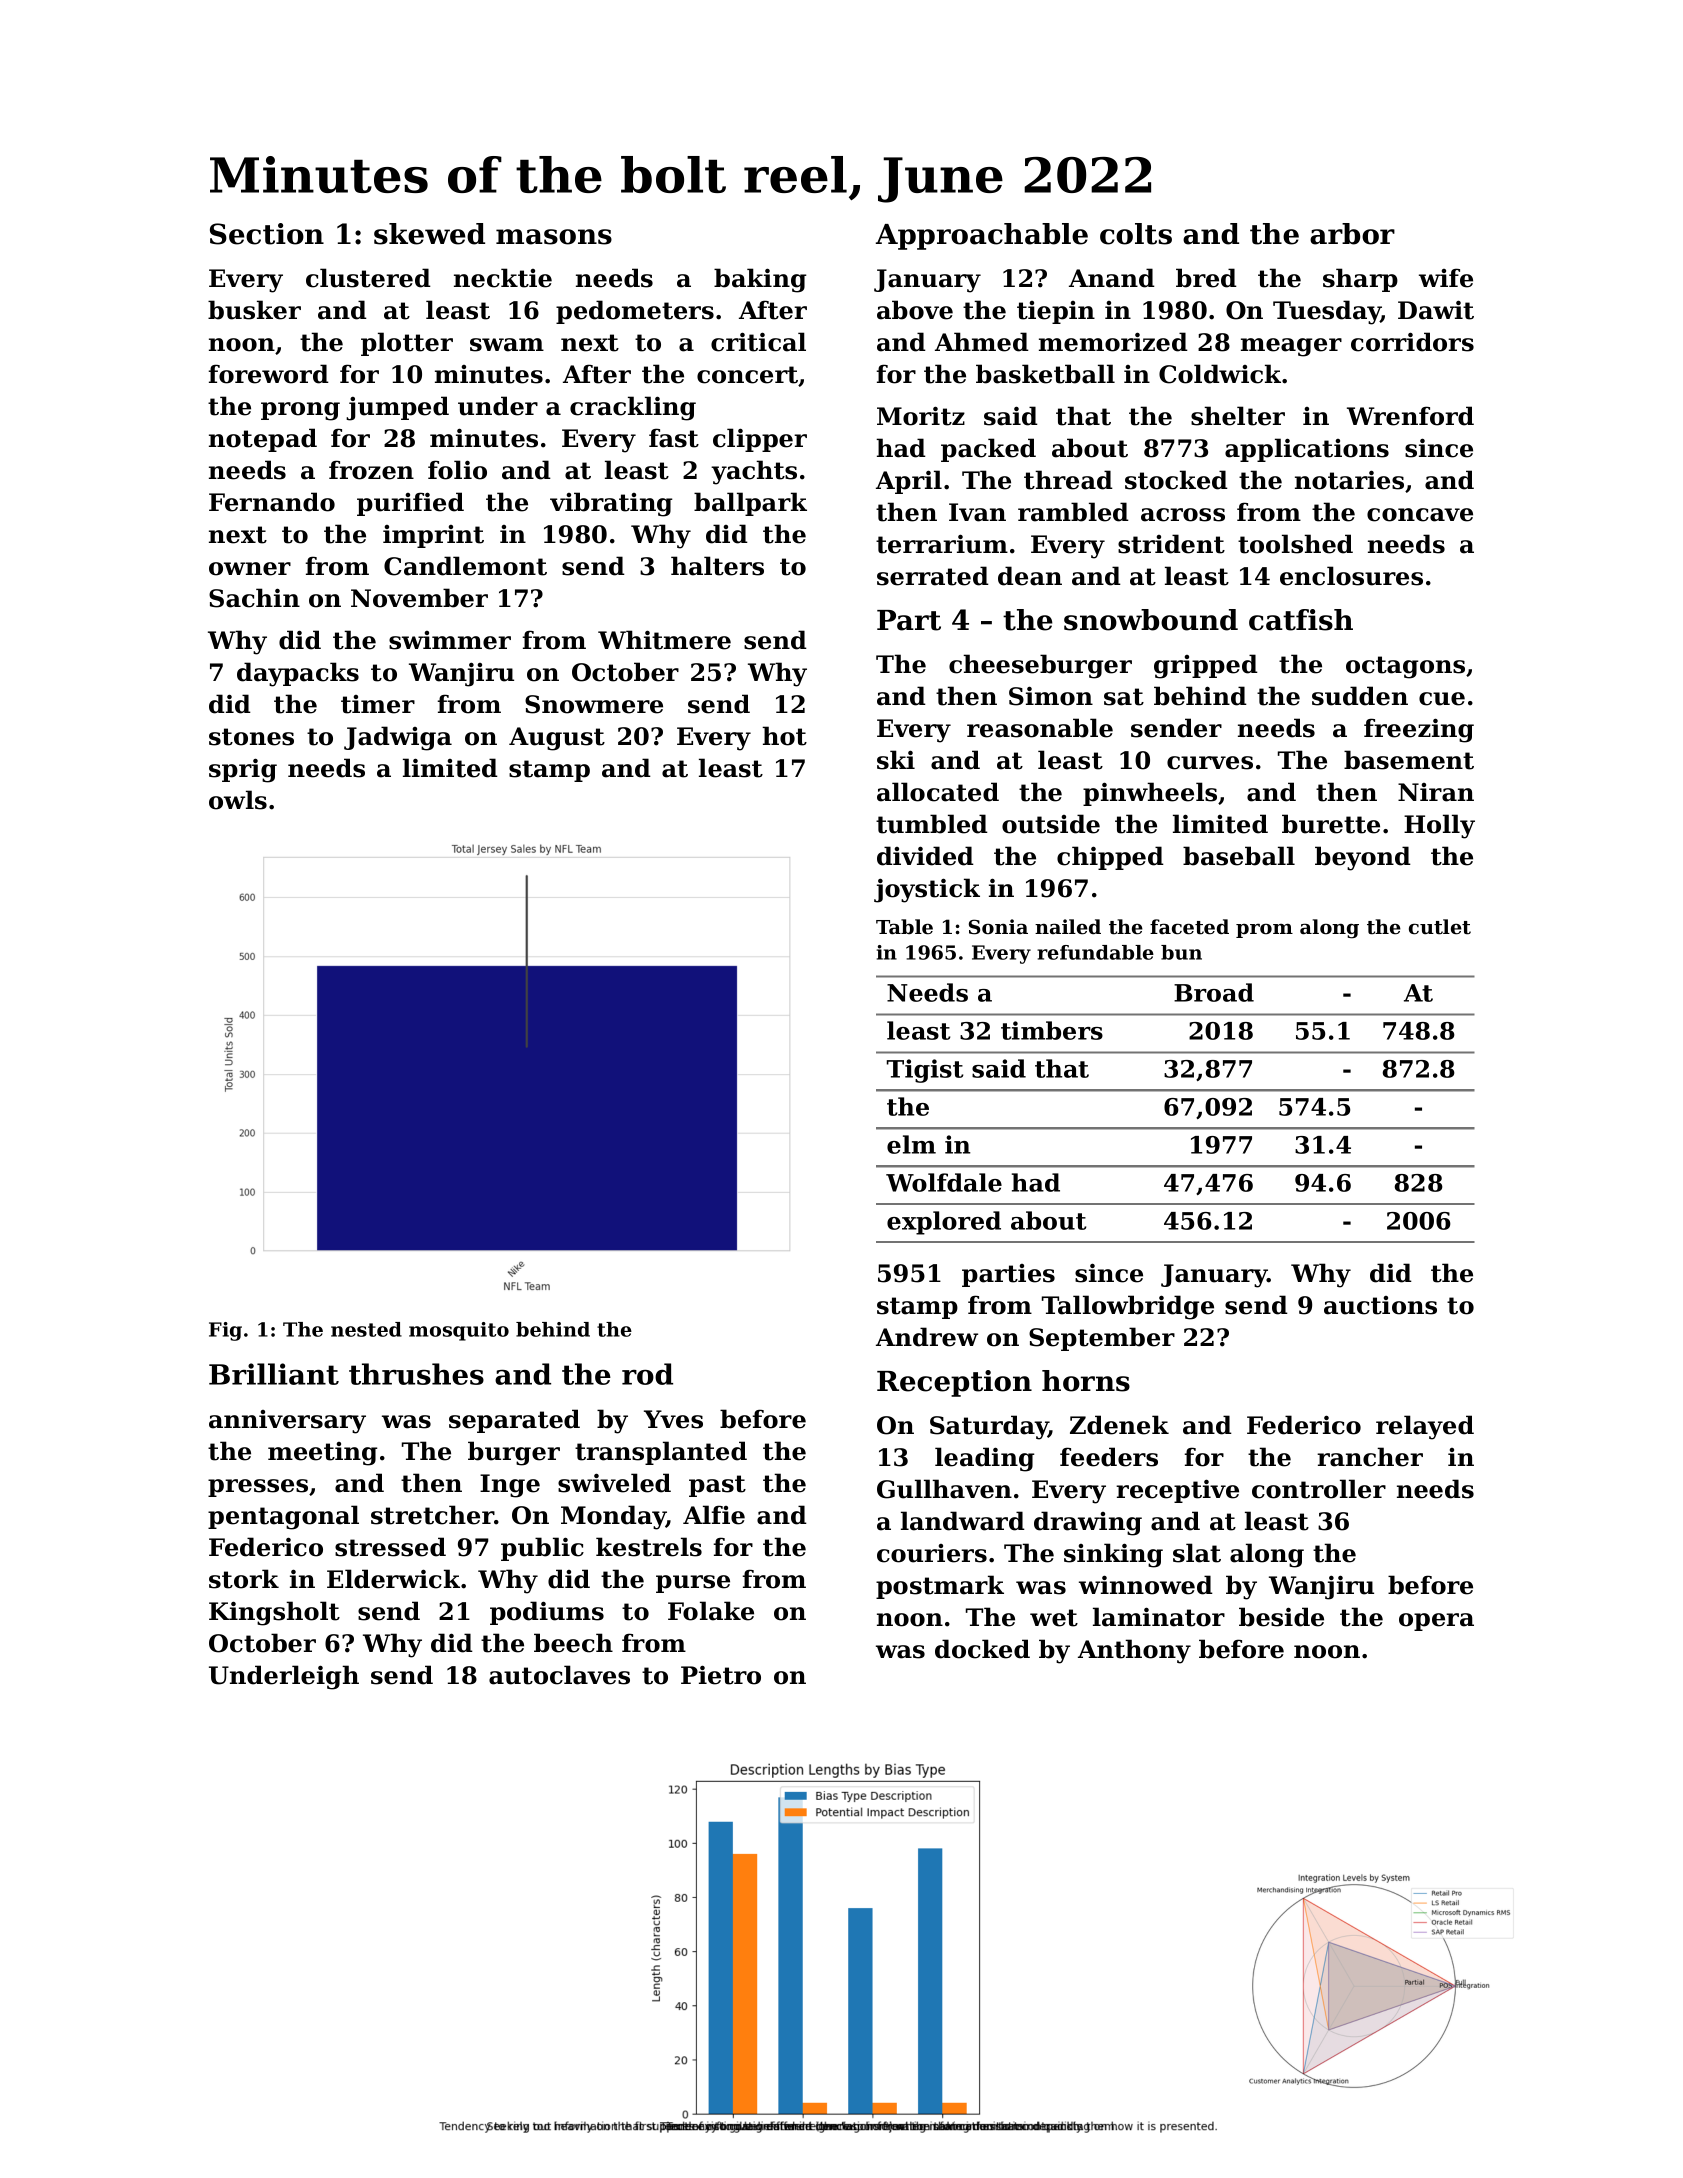  Describe the element at coordinates (238, 800) in the screenshot. I see `owls` at that location.
